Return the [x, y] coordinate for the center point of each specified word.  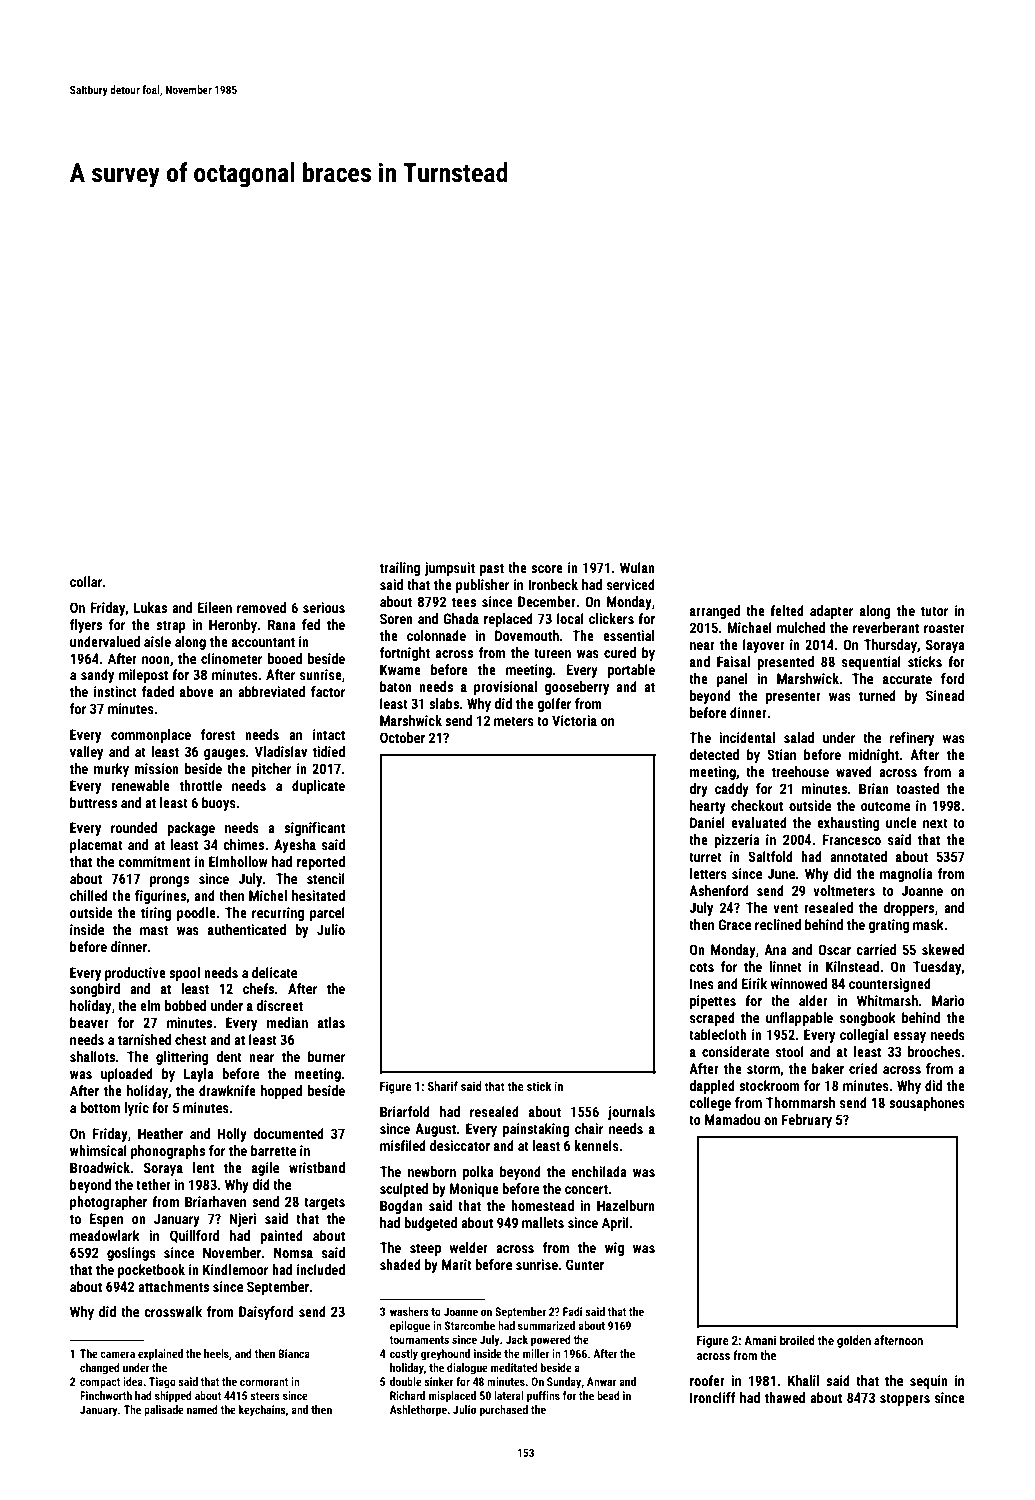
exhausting [848, 824]
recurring [278, 914]
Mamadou [732, 1119]
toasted [917, 788]
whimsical [98, 1150]
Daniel [707, 822]
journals [631, 1113]
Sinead [945, 695]
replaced [508, 620]
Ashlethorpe [418, 1411]
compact [100, 1383]
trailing [400, 569]
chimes [244, 844]
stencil [326, 878]
